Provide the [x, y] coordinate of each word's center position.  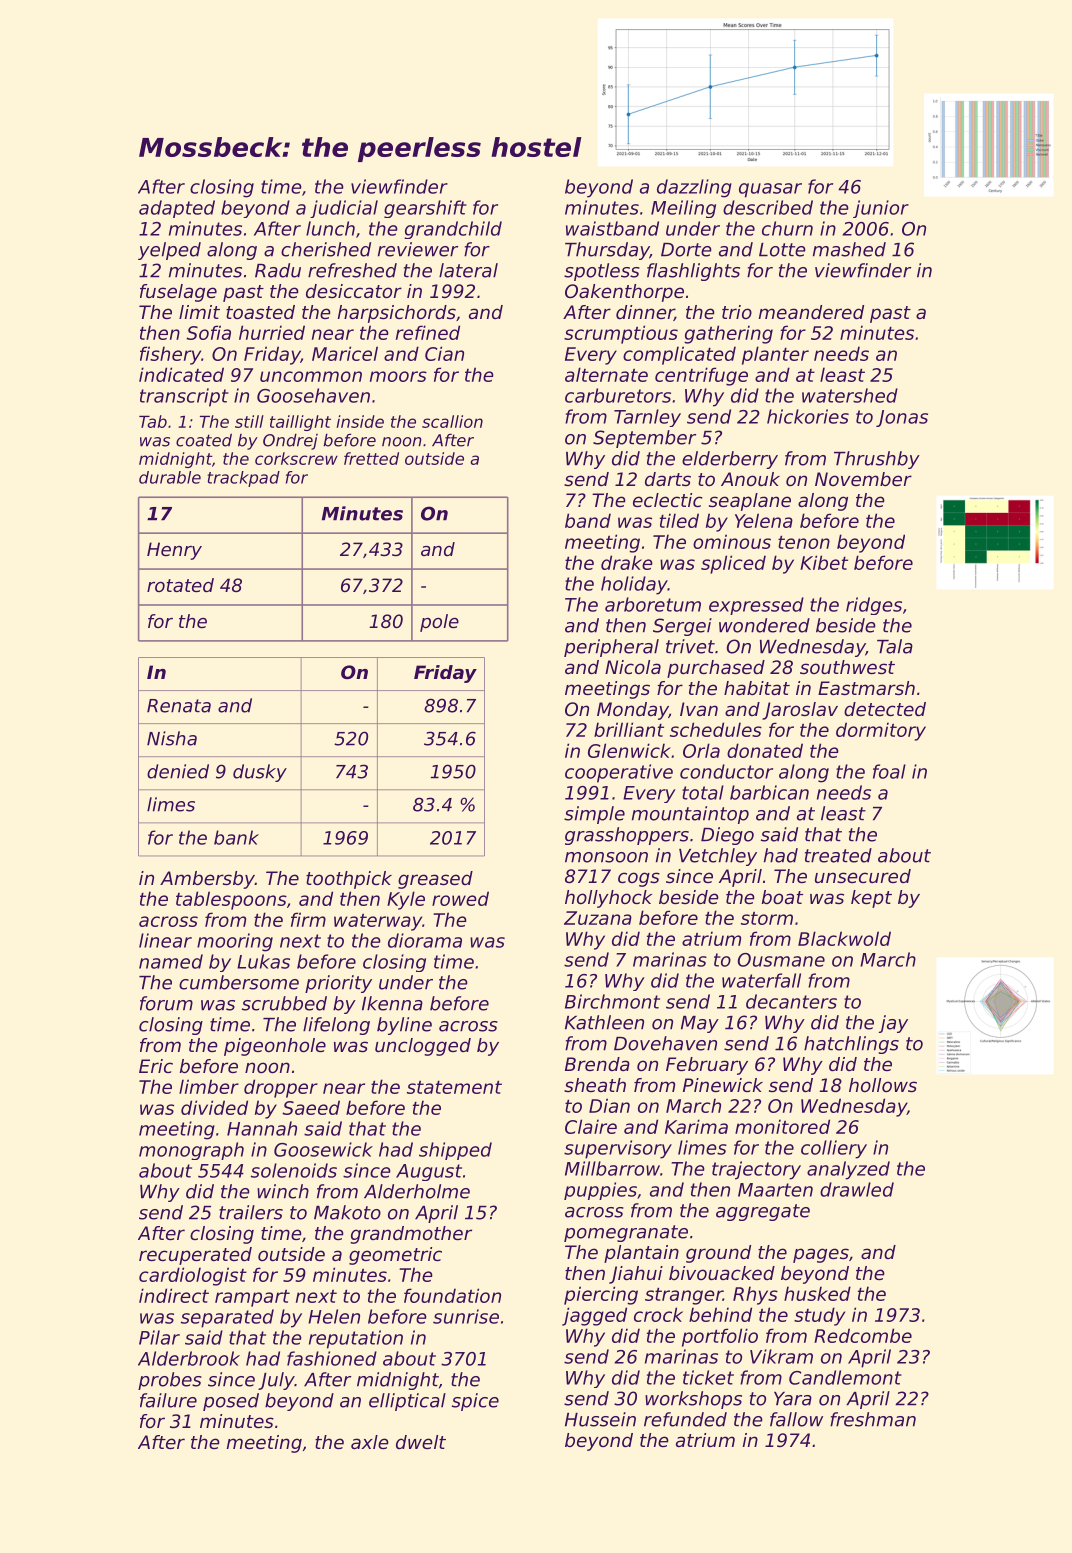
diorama [425, 940]
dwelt [421, 1442]
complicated [679, 355]
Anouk [750, 479]
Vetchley [718, 857]
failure [168, 1400]
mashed [849, 249]
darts [668, 479]
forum [166, 1003]
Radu [278, 270]
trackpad [243, 479]
